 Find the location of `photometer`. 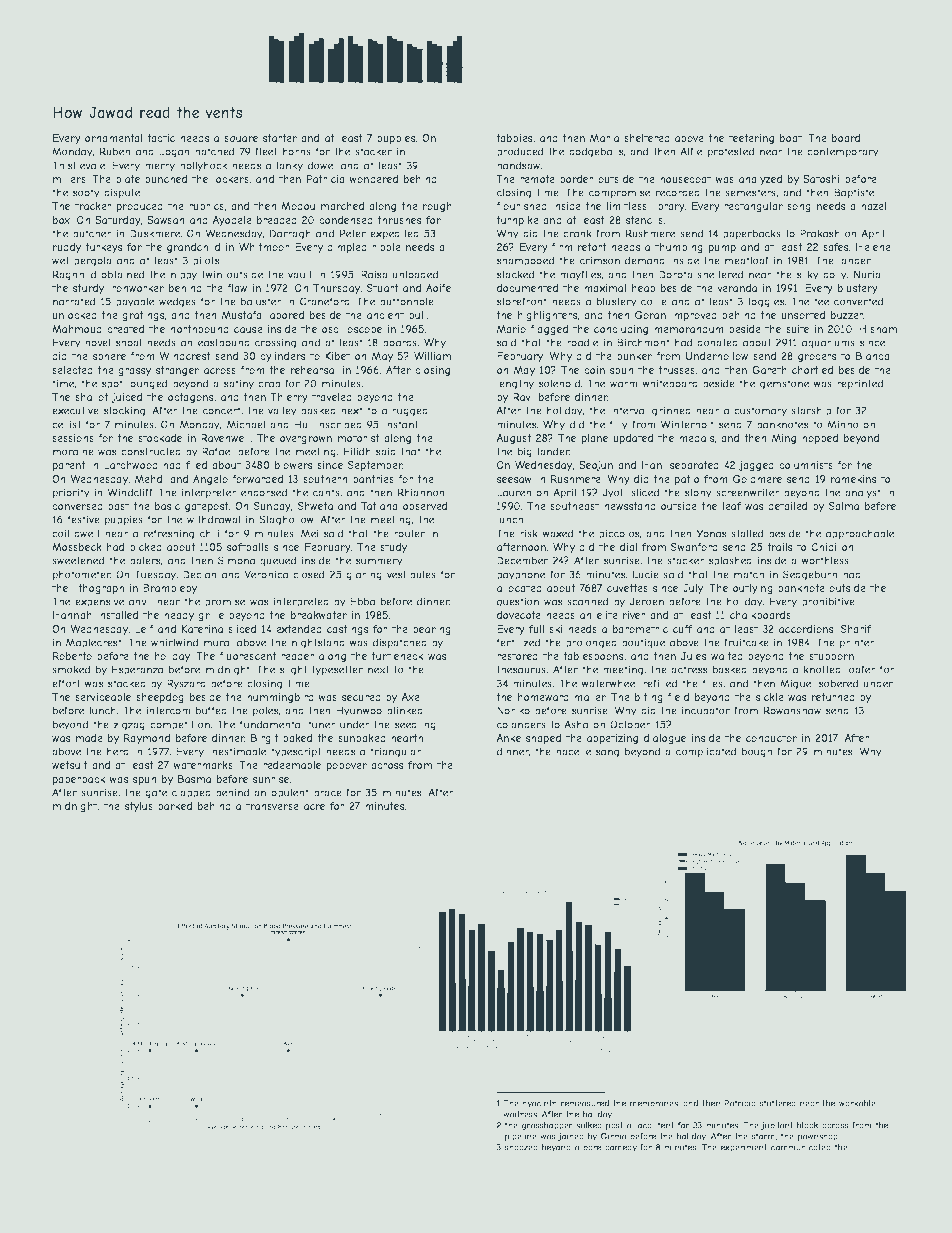

photometer is located at coordinates (81, 575).
